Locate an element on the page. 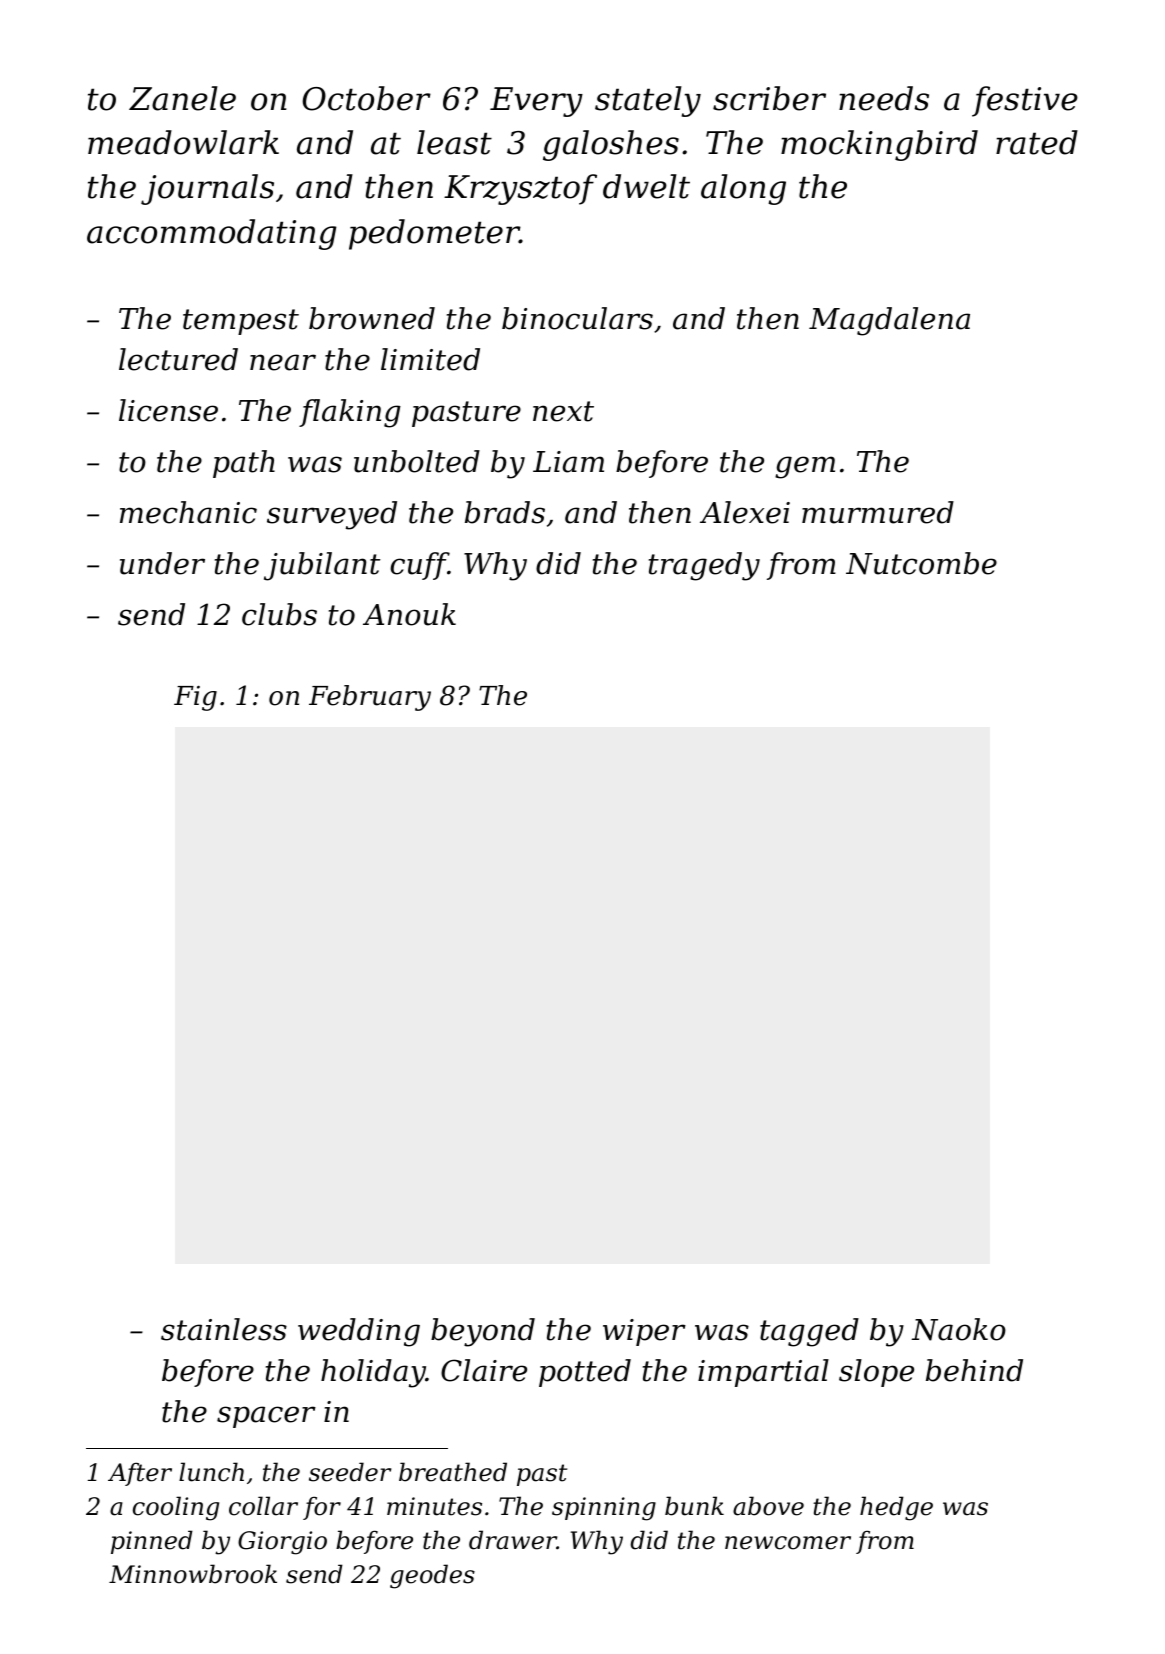 This document has width=1165, height=1654. stainless is located at coordinates (224, 1329).
